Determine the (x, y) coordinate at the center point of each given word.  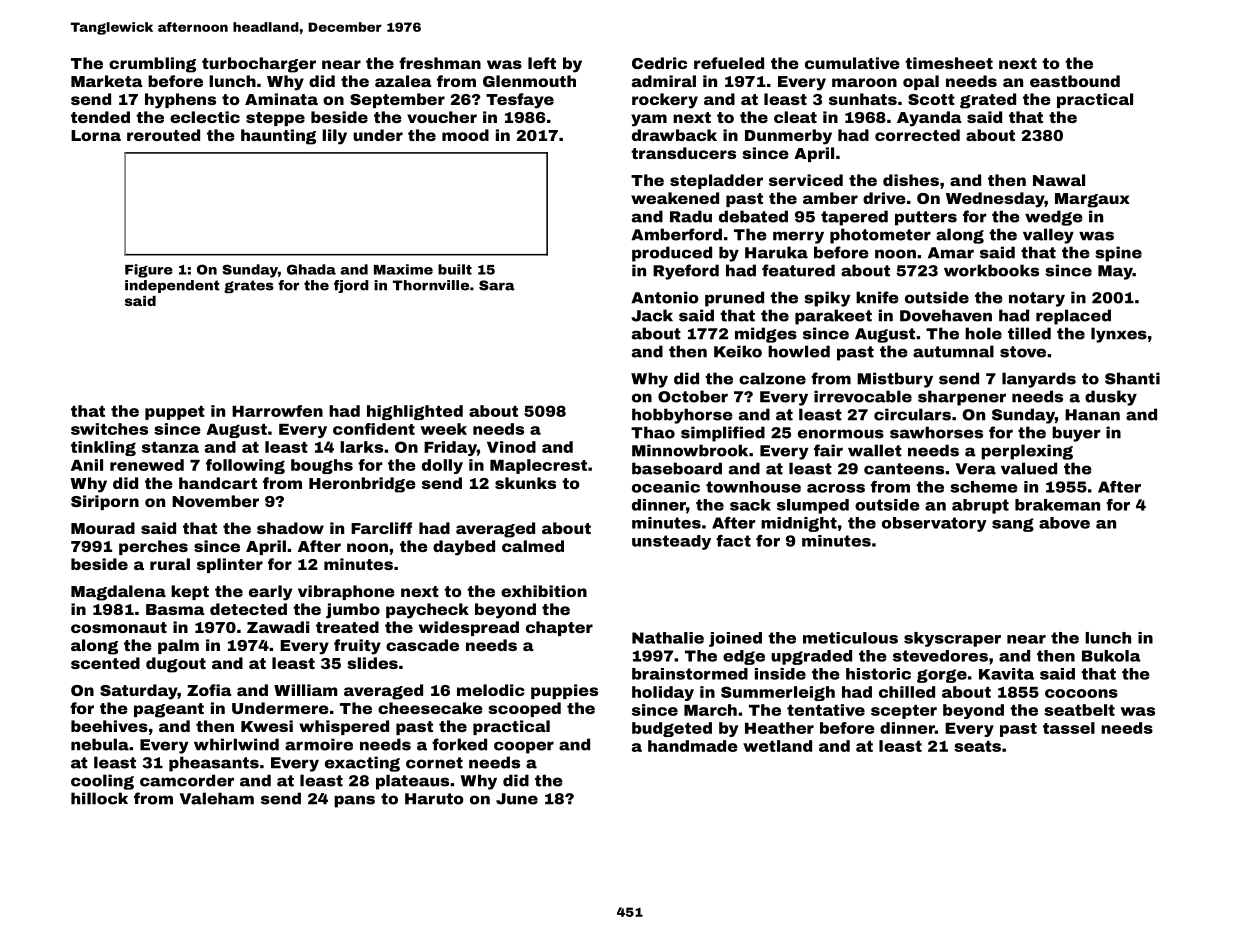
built (455, 269)
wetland (777, 746)
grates (249, 286)
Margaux (1092, 200)
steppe (275, 119)
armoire (319, 744)
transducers (683, 153)
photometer (880, 236)
